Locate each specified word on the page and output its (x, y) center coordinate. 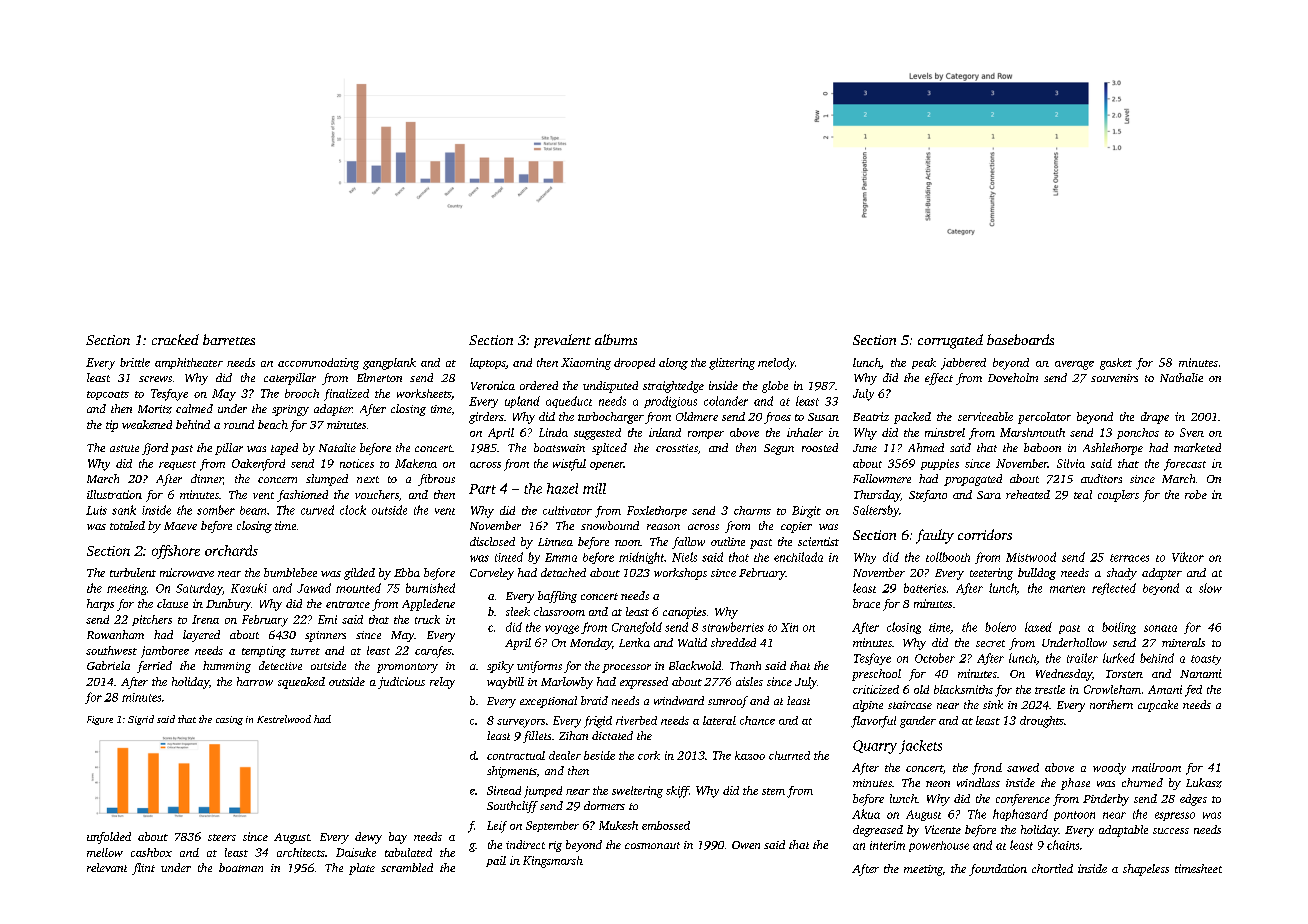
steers (222, 837)
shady (1122, 574)
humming (227, 667)
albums (616, 339)
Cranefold (637, 628)
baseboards (1020, 339)
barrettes (229, 339)
